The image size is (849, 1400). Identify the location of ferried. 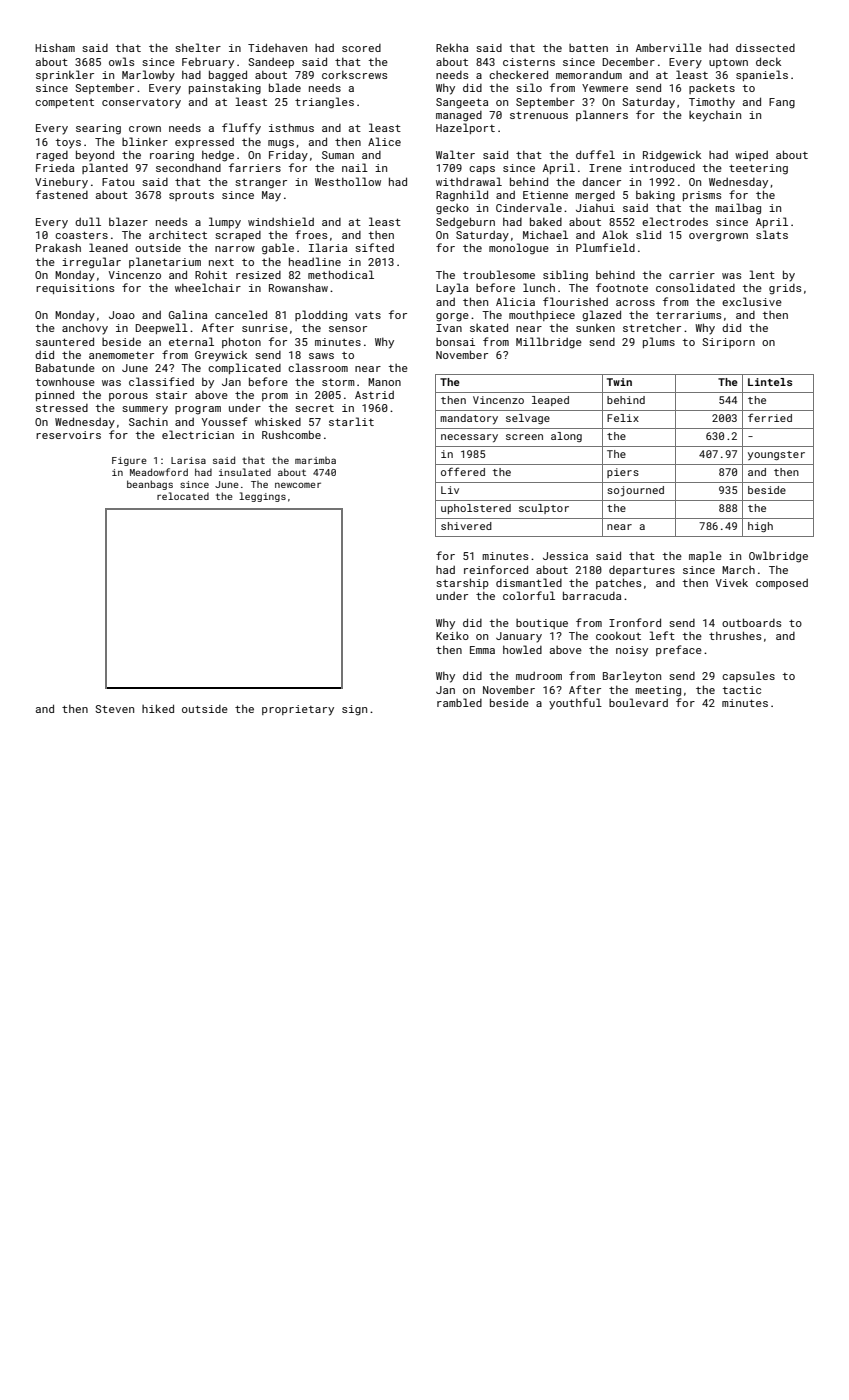
(770, 417).
